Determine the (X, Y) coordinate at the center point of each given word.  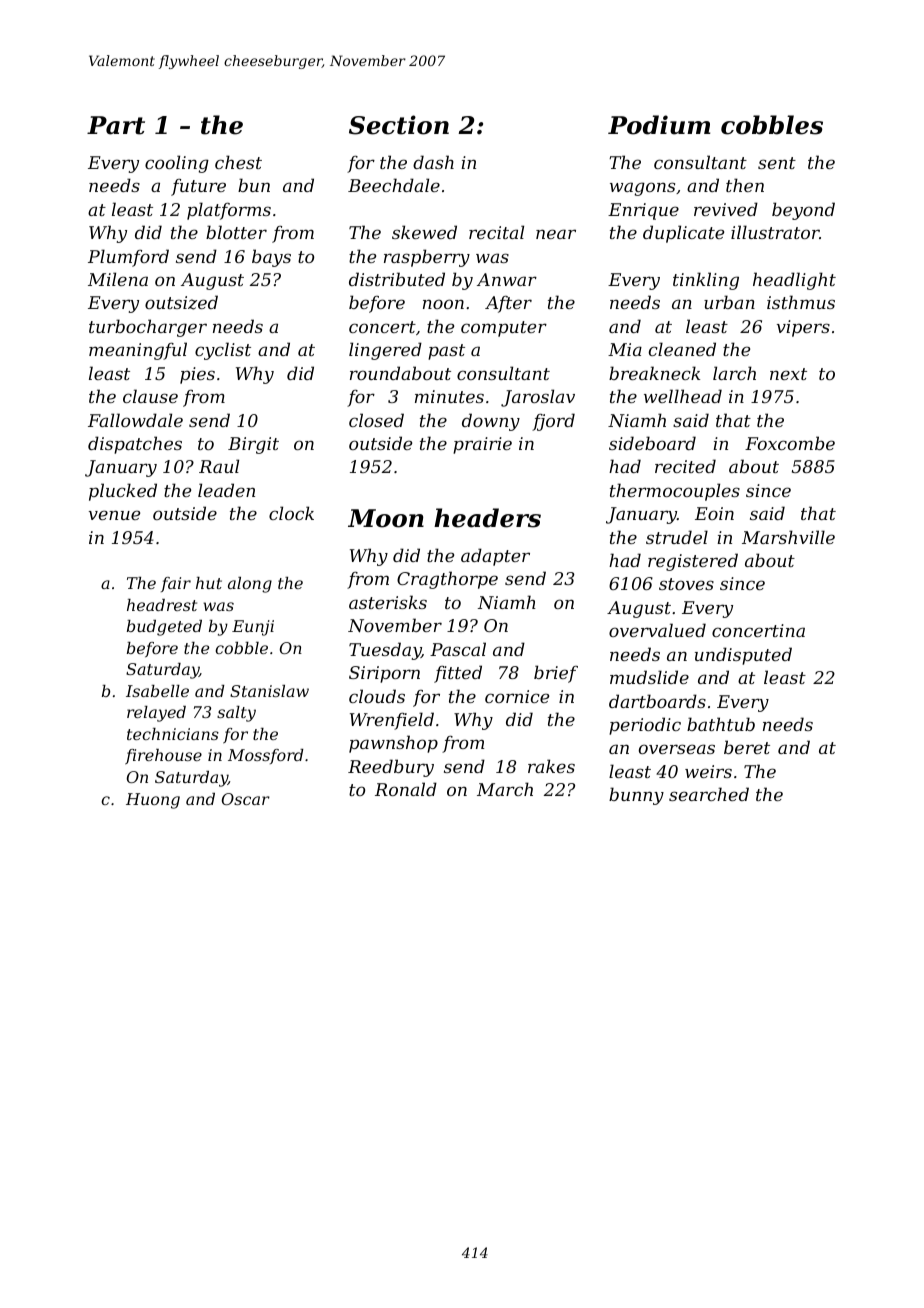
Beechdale (394, 185)
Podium (659, 125)
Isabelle (157, 691)
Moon (386, 518)
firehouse (163, 757)
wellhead (683, 396)
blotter (236, 232)
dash (433, 162)
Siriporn (384, 674)
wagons (642, 189)
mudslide (649, 677)
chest (238, 162)
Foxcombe (790, 443)
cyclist (223, 351)
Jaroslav (538, 398)
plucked (123, 492)
